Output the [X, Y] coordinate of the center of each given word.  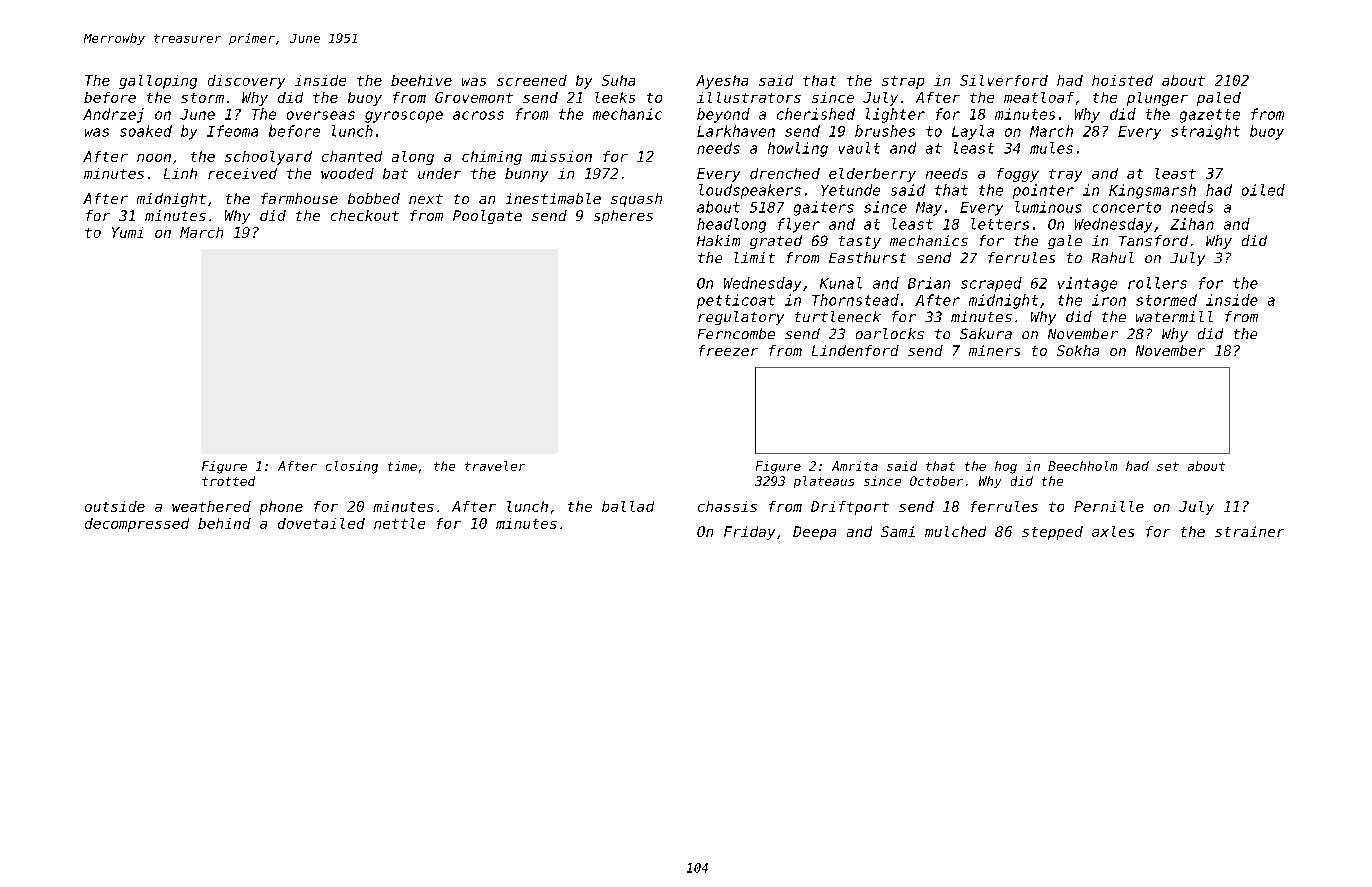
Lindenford [855, 350]
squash [636, 200]
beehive [421, 80]
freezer [728, 350]
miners [994, 350]
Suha [618, 80]
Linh [180, 173]
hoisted [1122, 80]
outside [115, 506]
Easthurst [867, 257]
